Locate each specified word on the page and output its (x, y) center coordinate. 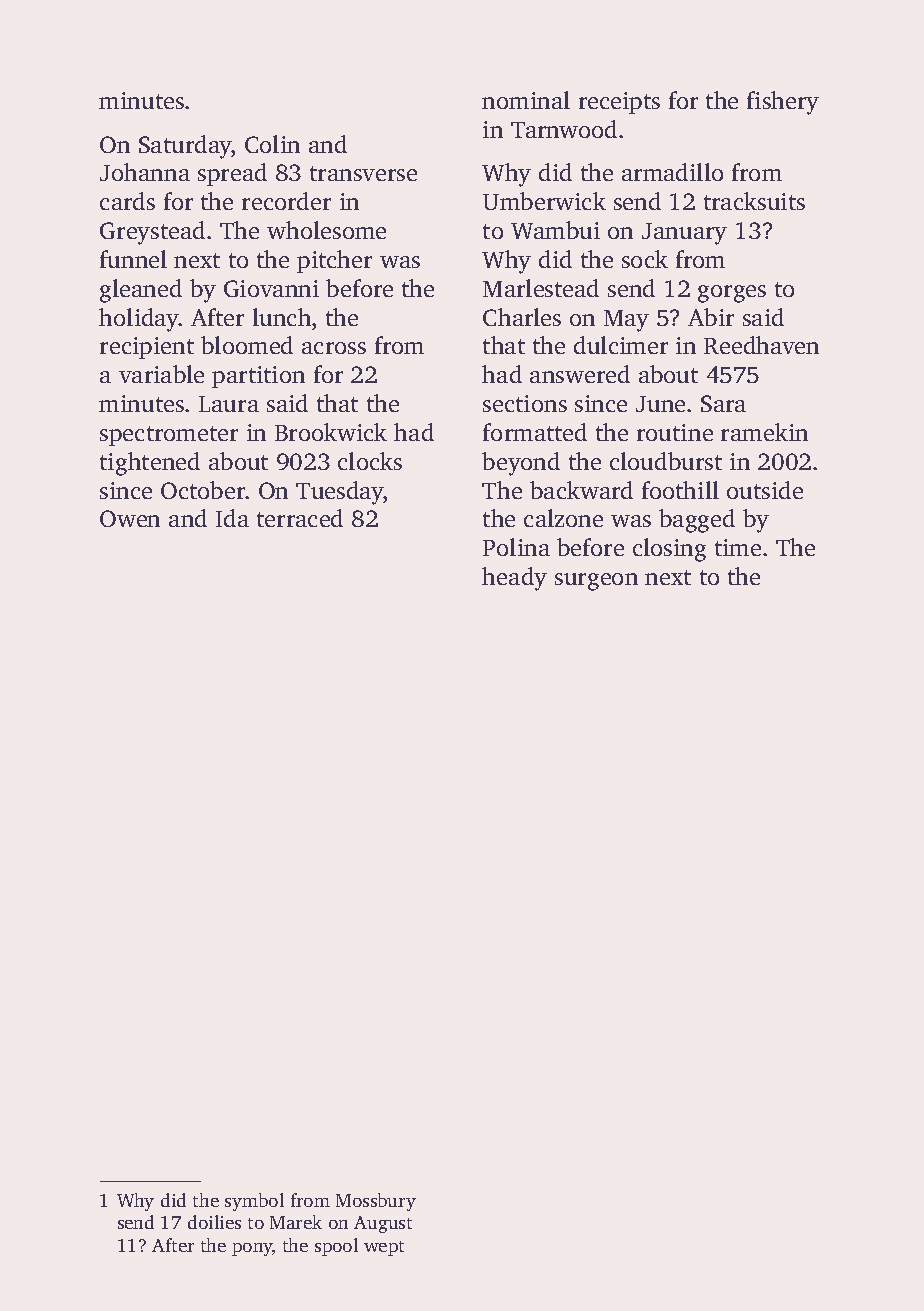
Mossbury (376, 1202)
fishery (783, 103)
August (383, 1224)
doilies (214, 1222)
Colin (272, 144)
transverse (363, 173)
